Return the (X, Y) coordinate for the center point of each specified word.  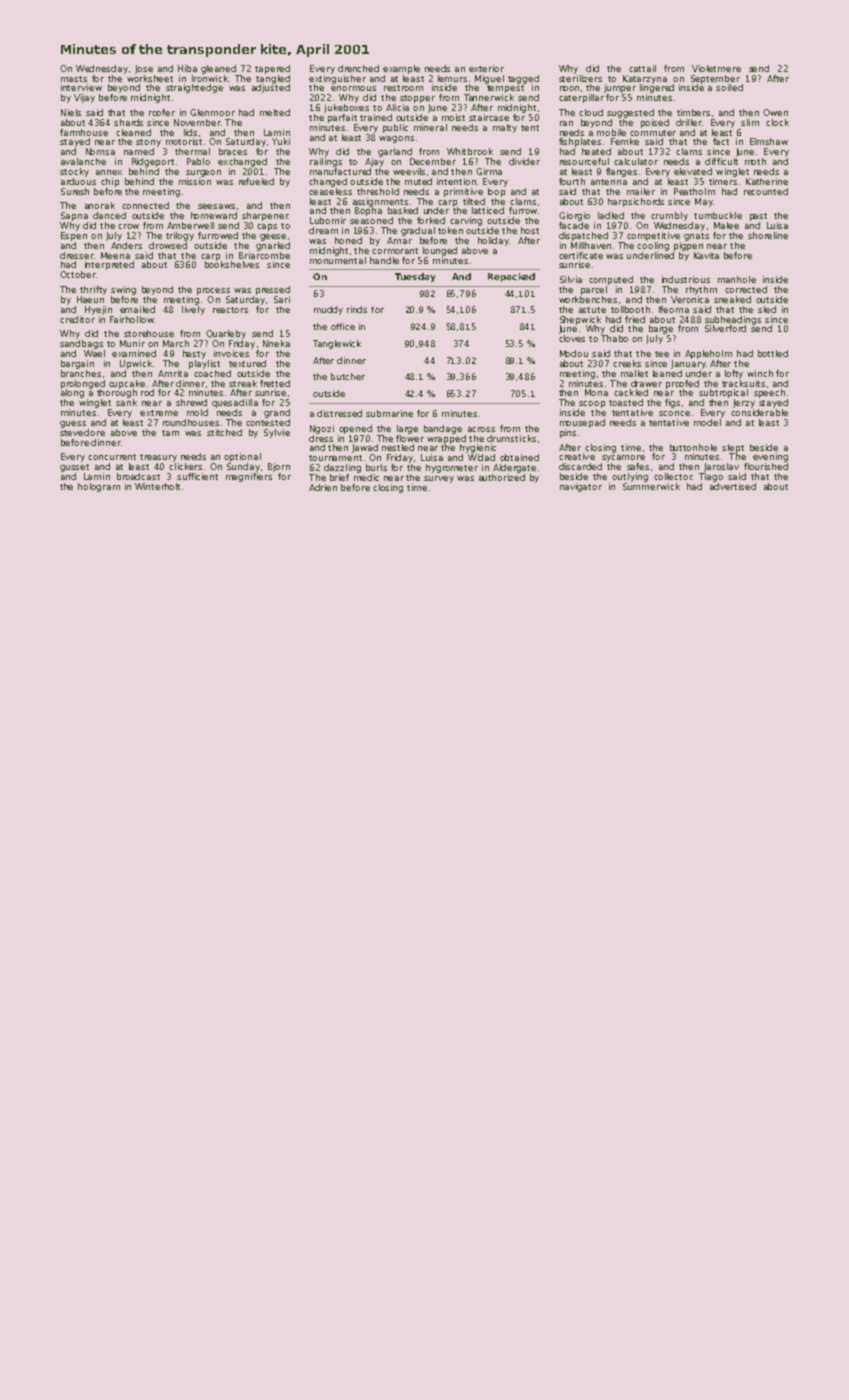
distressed (339, 413)
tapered (272, 69)
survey (439, 479)
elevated (693, 171)
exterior (486, 68)
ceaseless (330, 191)
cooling (653, 246)
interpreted (109, 265)
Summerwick (651, 486)
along (72, 393)
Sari (282, 299)
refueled (256, 181)
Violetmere (716, 68)
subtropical (723, 393)
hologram (99, 487)
